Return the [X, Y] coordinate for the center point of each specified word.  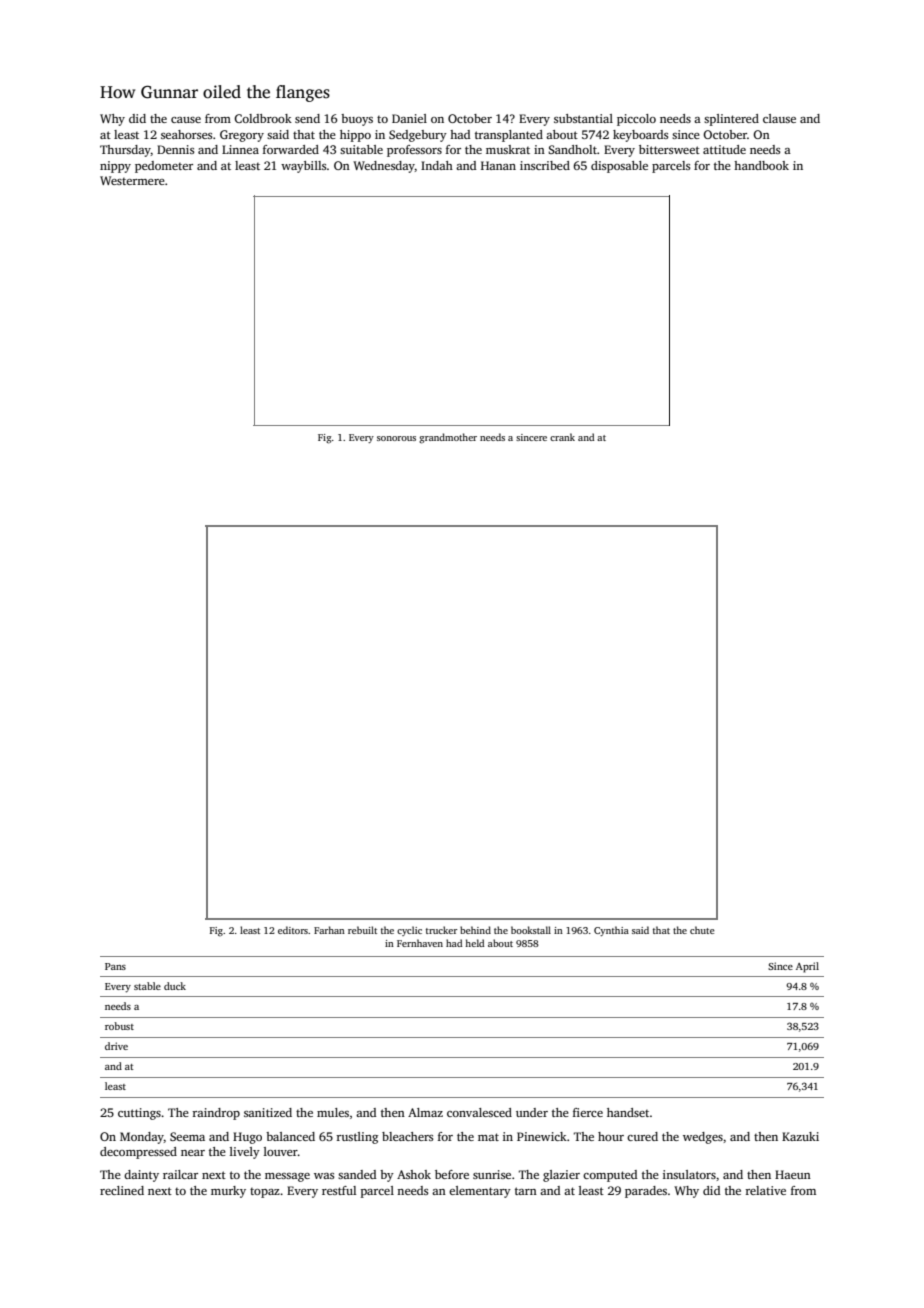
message [287, 1177]
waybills [304, 167]
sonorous [396, 438]
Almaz [425, 1112]
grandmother [448, 438]
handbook [761, 165]
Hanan [498, 165]
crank [562, 437]
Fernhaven [420, 943]
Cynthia [611, 931]
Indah [437, 165]
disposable [619, 167]
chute [702, 930]
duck [175, 986]
